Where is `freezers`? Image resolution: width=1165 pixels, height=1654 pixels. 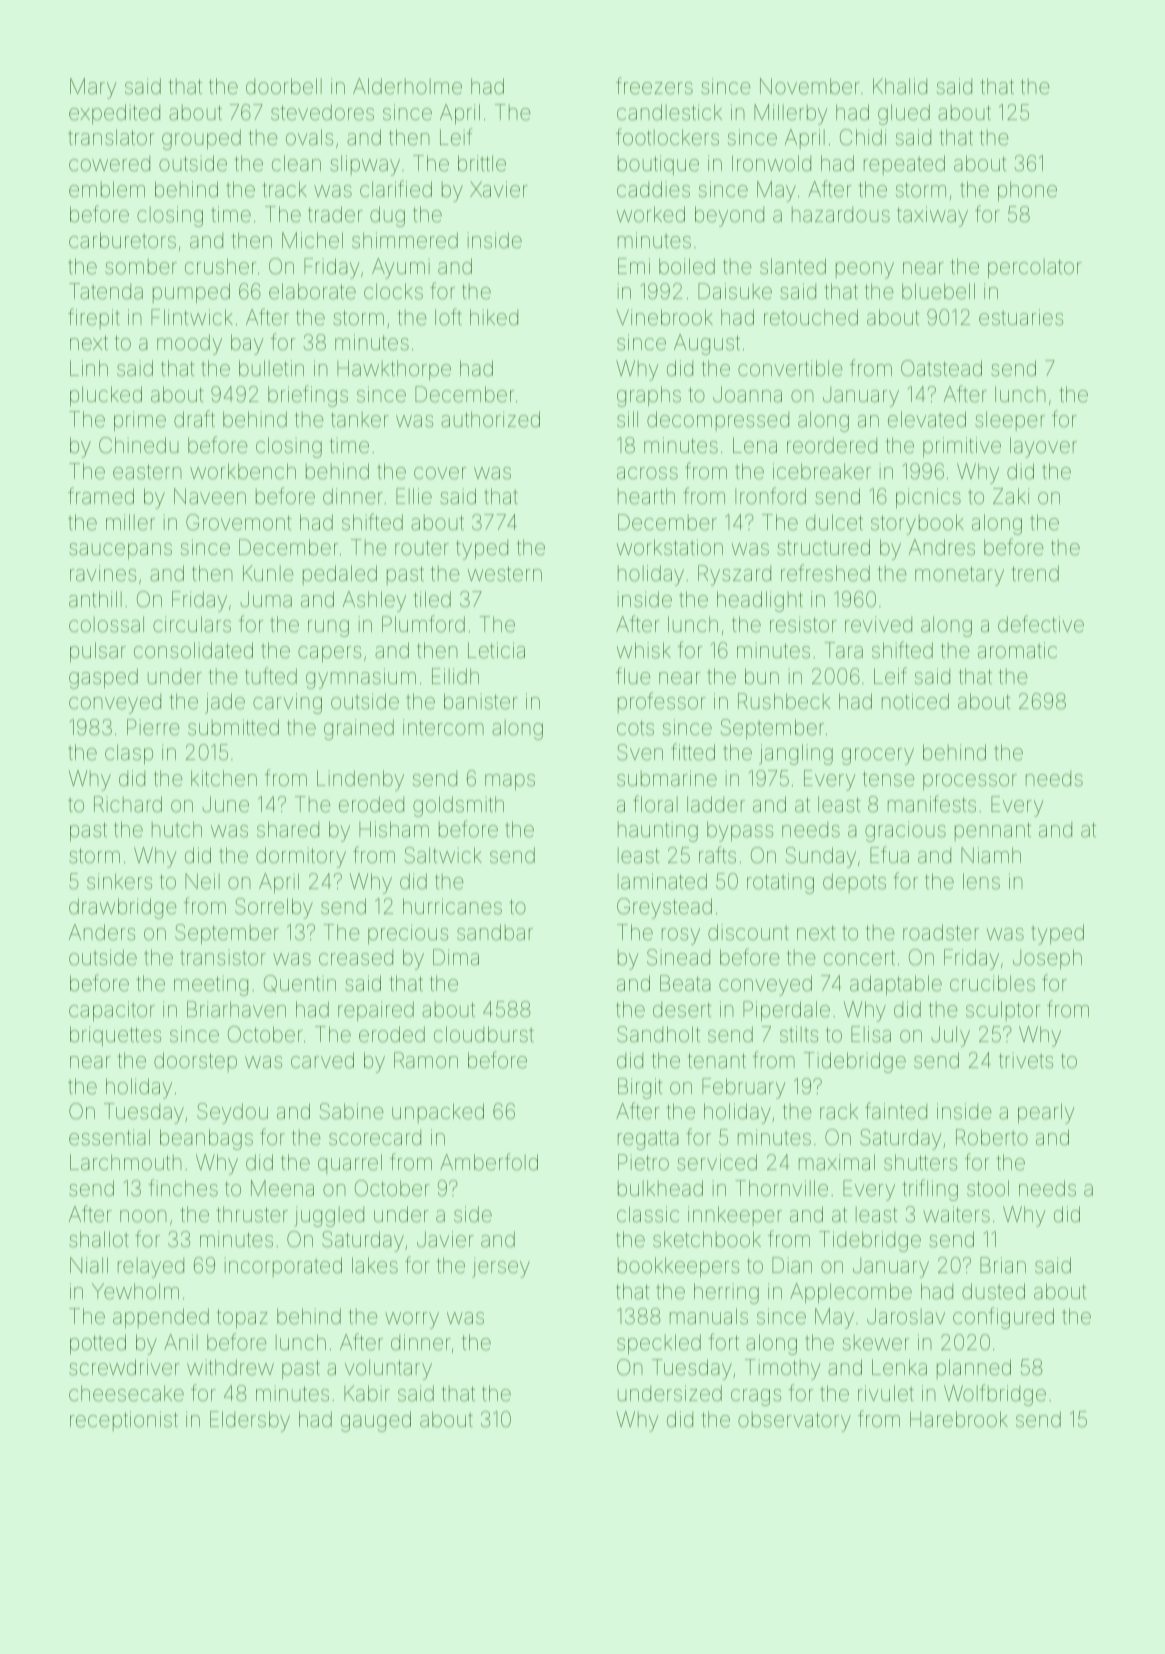 freezers is located at coordinates (654, 86).
